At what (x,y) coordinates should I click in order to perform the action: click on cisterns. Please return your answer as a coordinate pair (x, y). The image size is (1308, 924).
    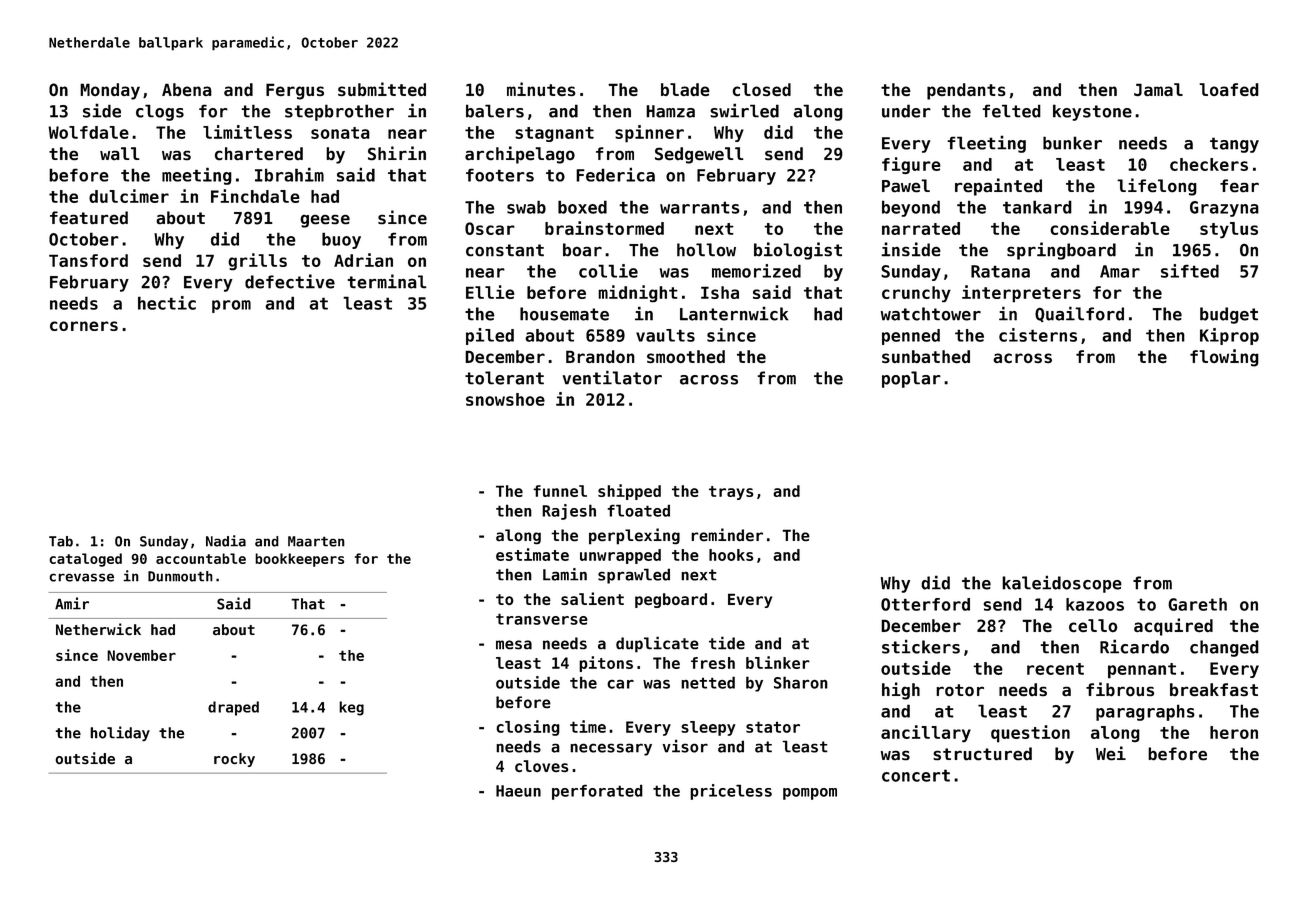
    Looking at the image, I should click on (1038, 335).
